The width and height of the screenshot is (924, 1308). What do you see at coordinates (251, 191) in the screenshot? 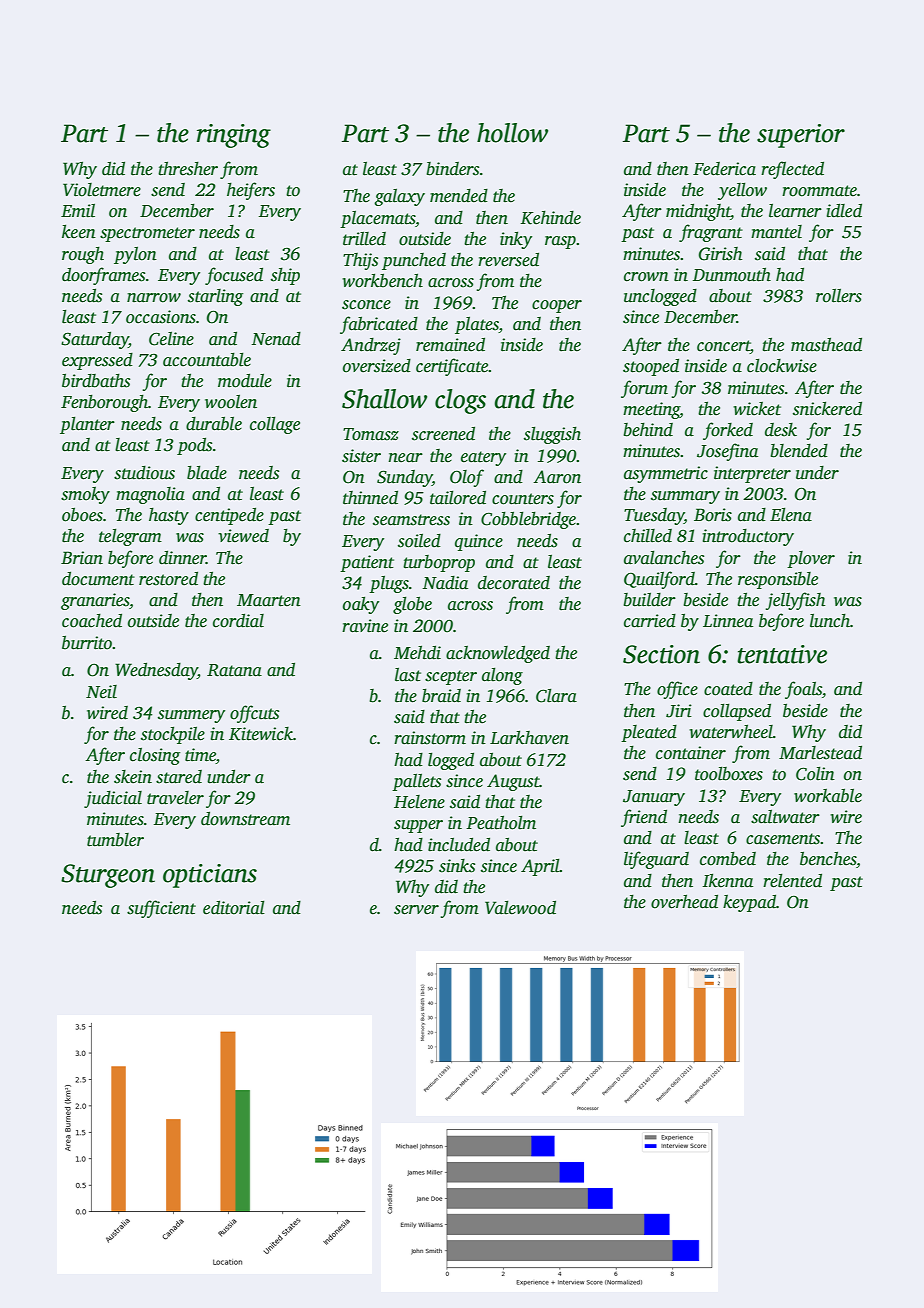
I see `heifers` at bounding box center [251, 191].
